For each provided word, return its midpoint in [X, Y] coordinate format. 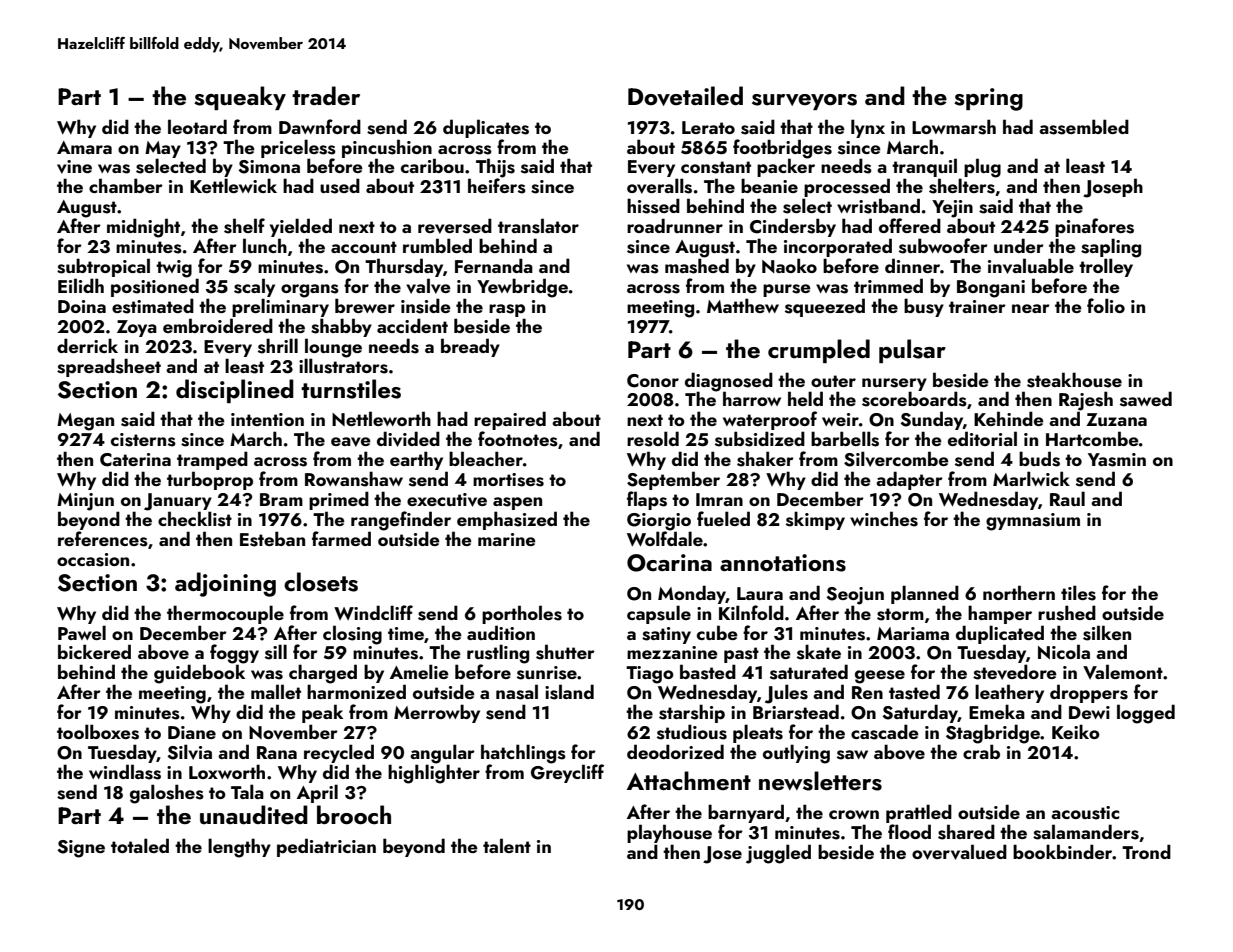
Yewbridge [522, 288]
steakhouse [1074, 380]
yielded [301, 227]
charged [323, 674]
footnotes [518, 439]
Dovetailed [685, 96]
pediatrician [326, 847]
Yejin [952, 209]
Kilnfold [751, 612]
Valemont [1123, 671]
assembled [1084, 127]
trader [326, 95]
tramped [212, 460]
